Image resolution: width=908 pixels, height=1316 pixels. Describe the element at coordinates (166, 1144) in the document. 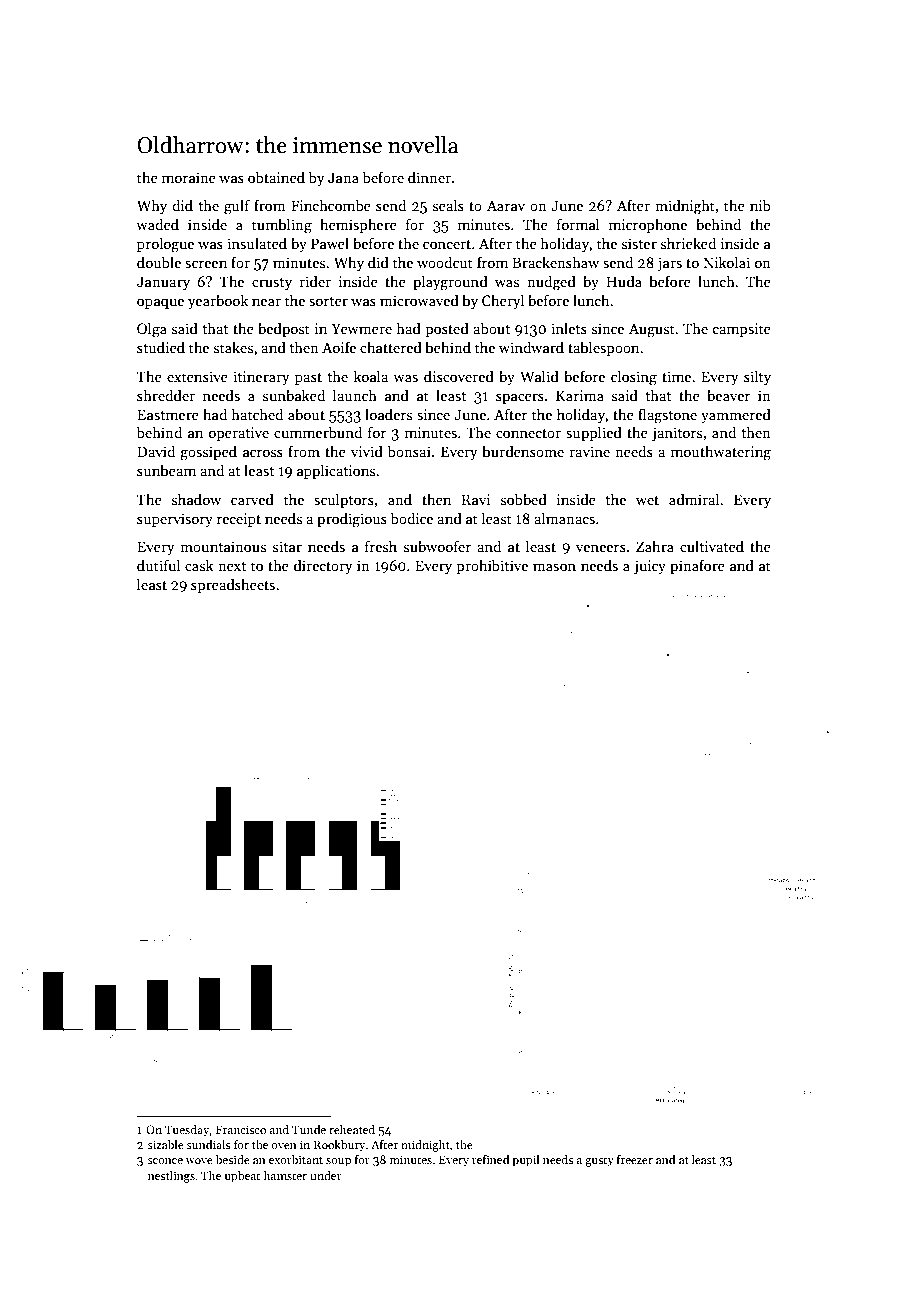

I see `sizable` at that location.
